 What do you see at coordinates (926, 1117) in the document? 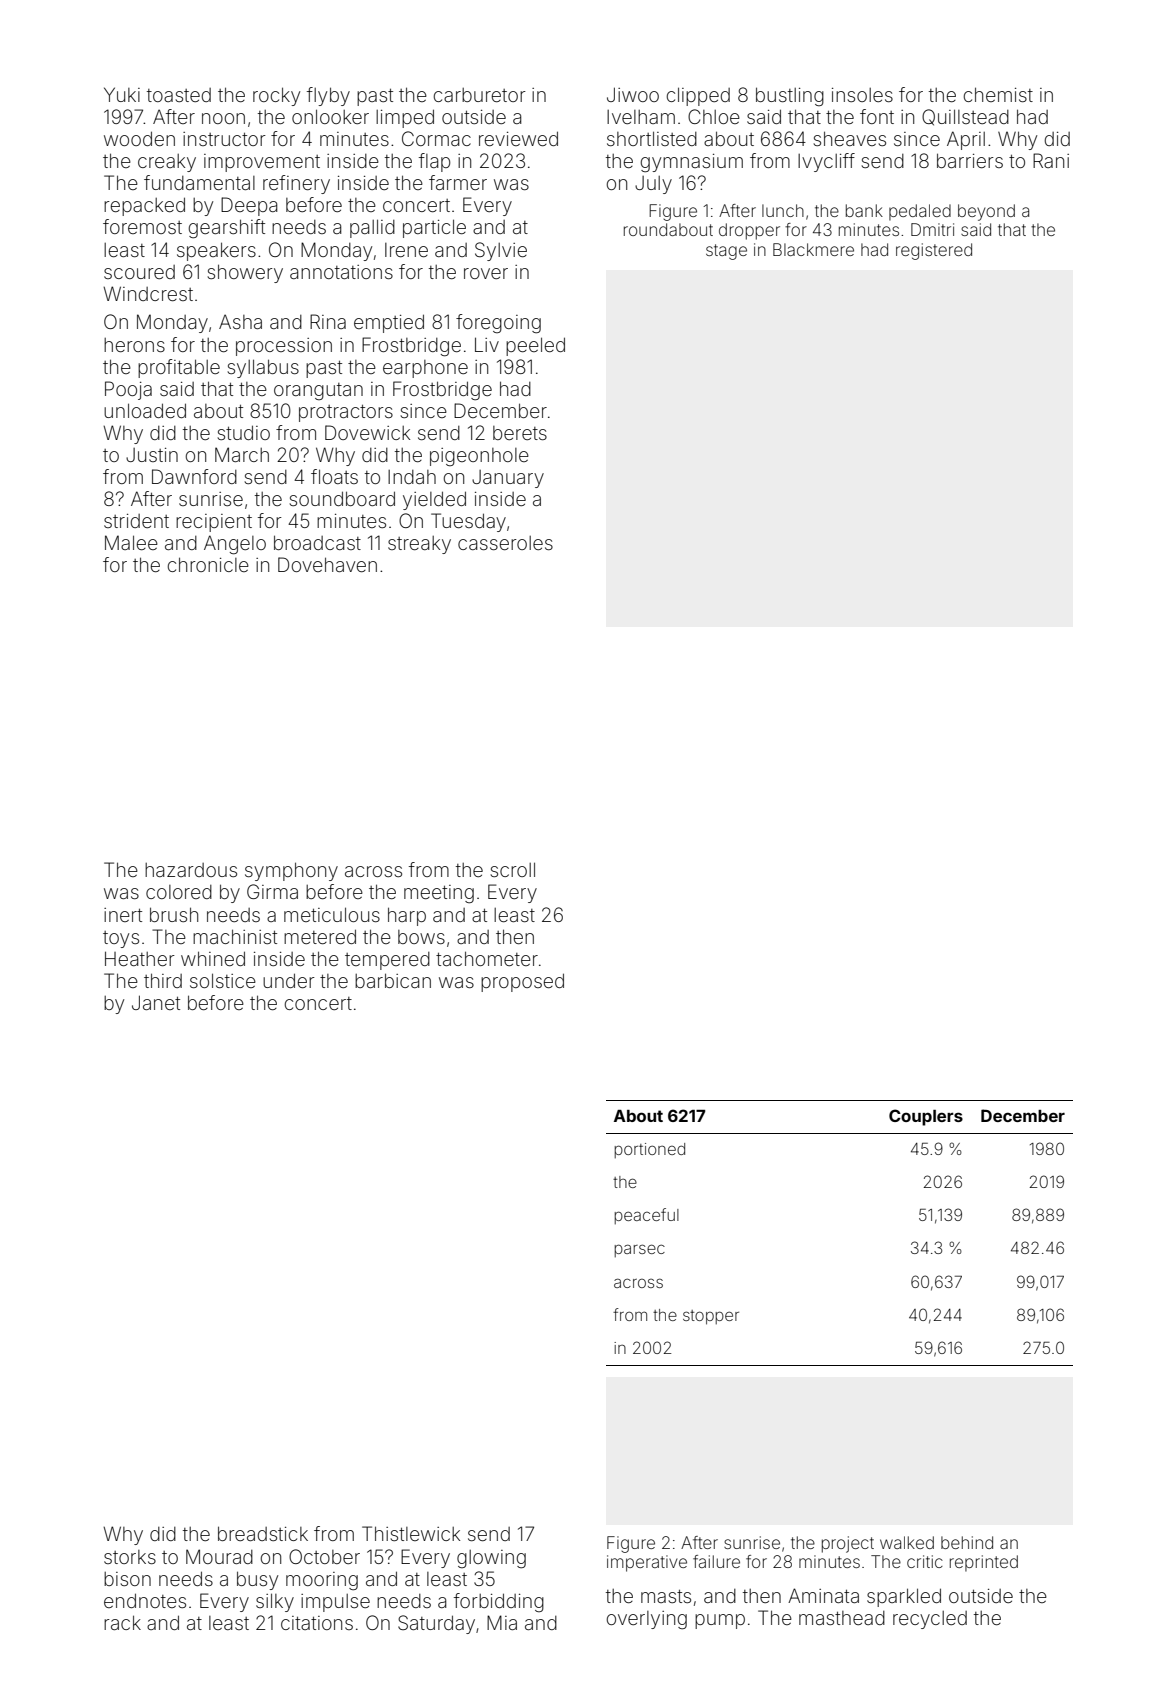
I see `Couplers` at bounding box center [926, 1117].
